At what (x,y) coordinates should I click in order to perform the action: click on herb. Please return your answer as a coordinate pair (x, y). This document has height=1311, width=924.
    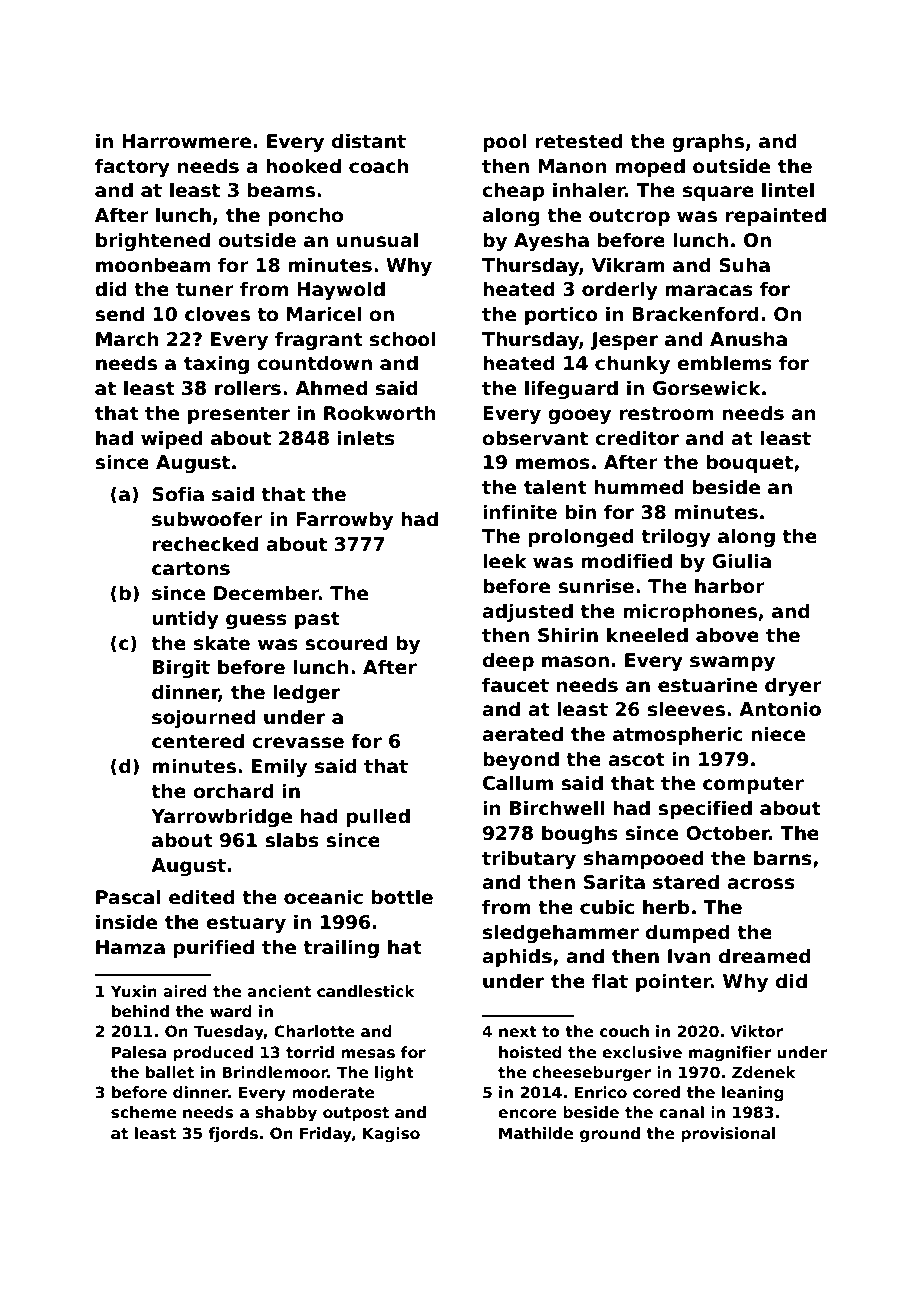
    Looking at the image, I should click on (666, 907).
